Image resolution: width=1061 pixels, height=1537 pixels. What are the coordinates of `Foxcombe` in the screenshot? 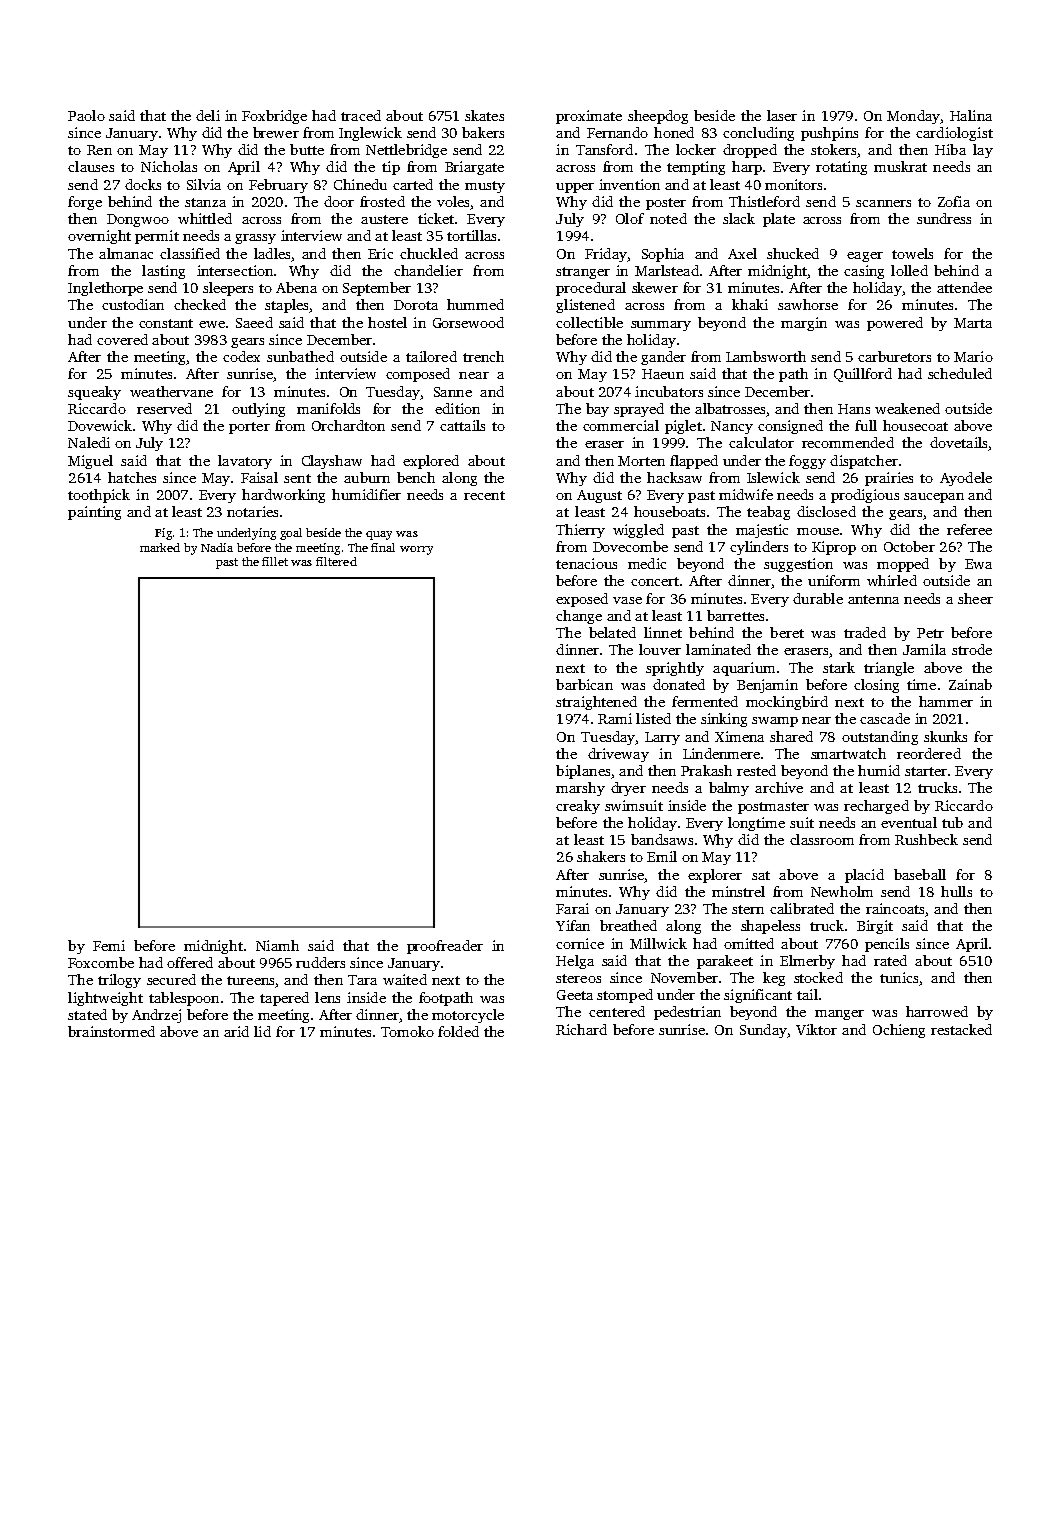 It's located at (101, 962).
